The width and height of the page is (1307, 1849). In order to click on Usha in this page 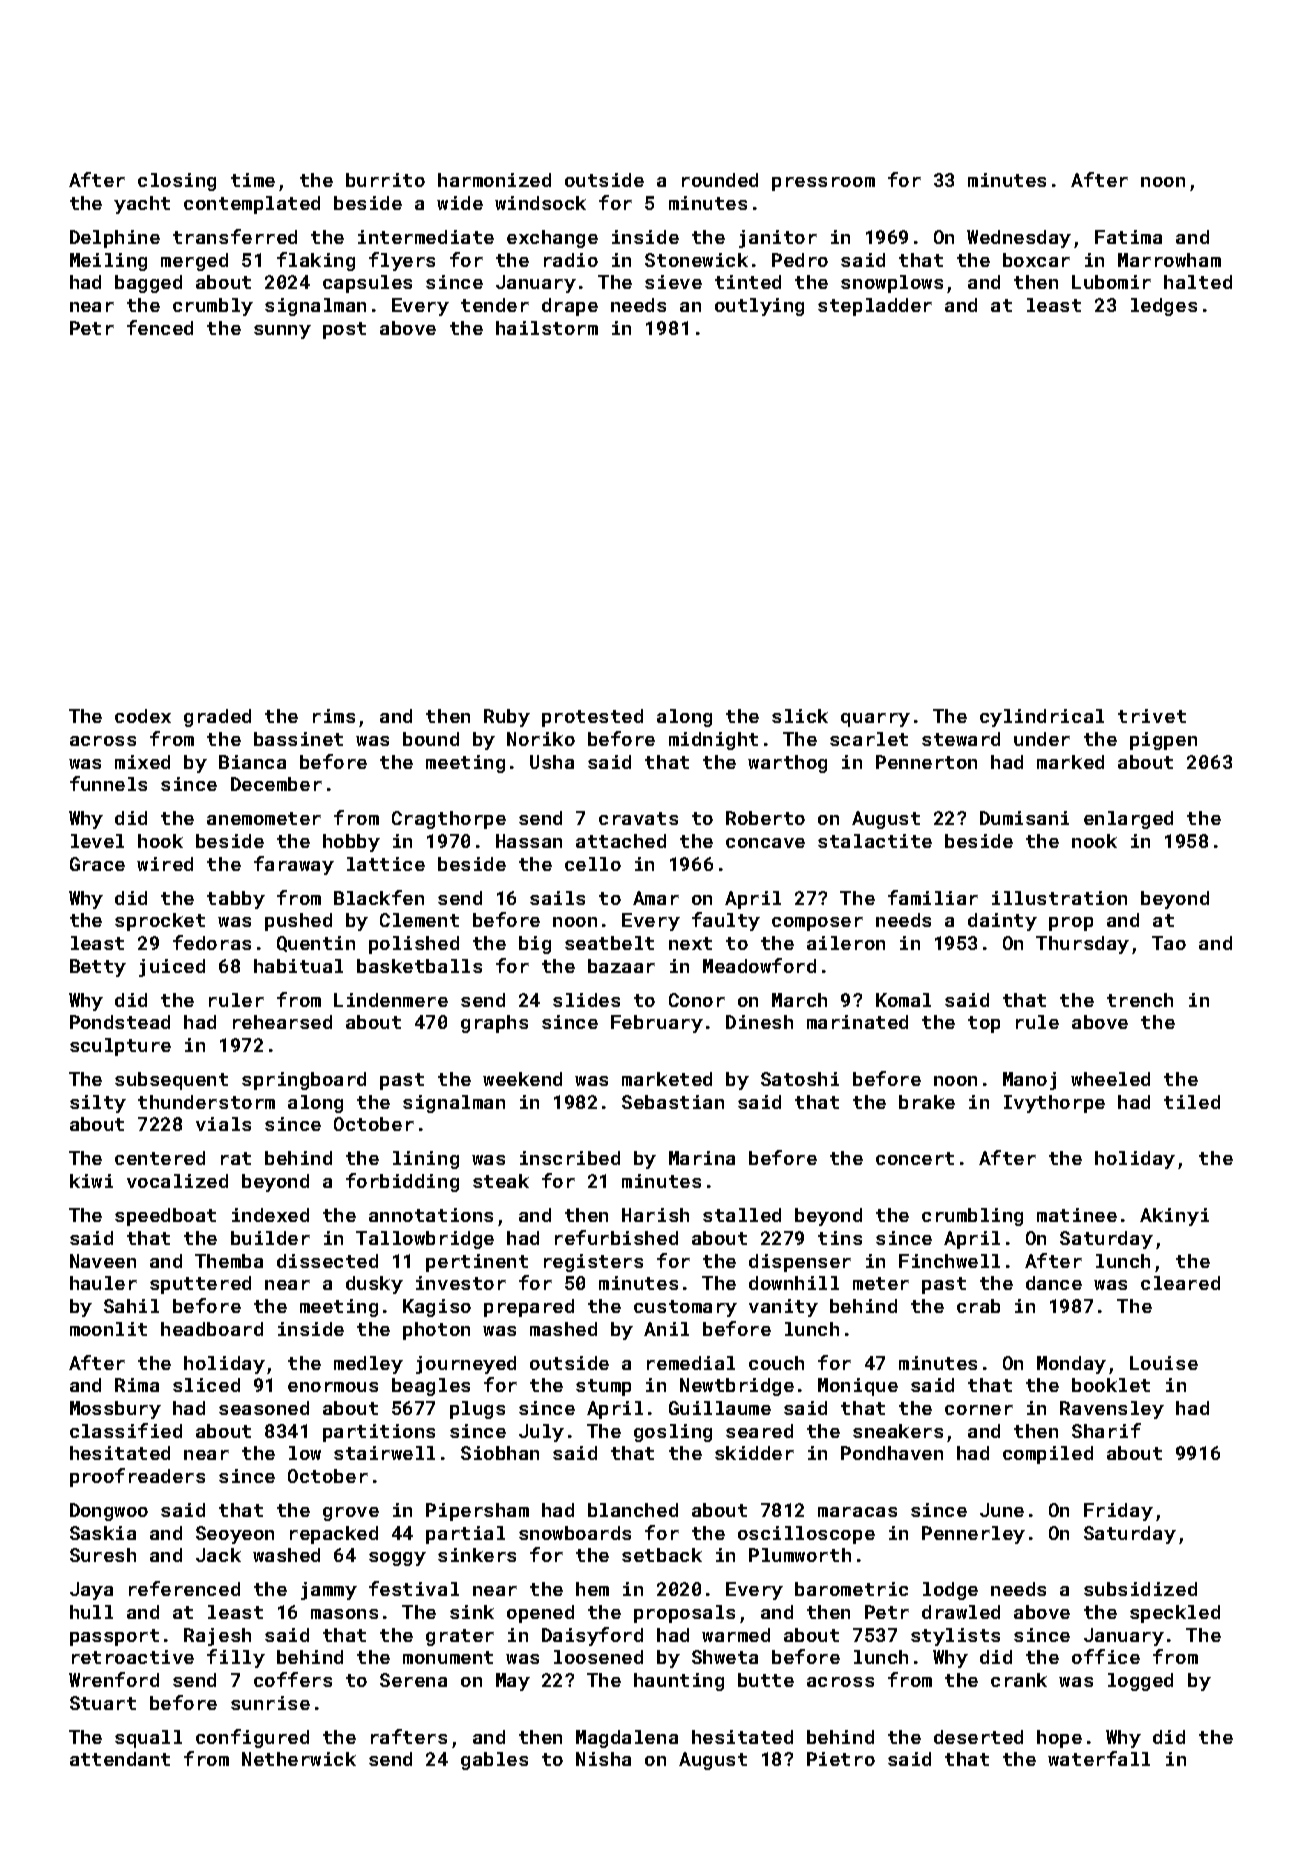, I will do `click(552, 762)`.
